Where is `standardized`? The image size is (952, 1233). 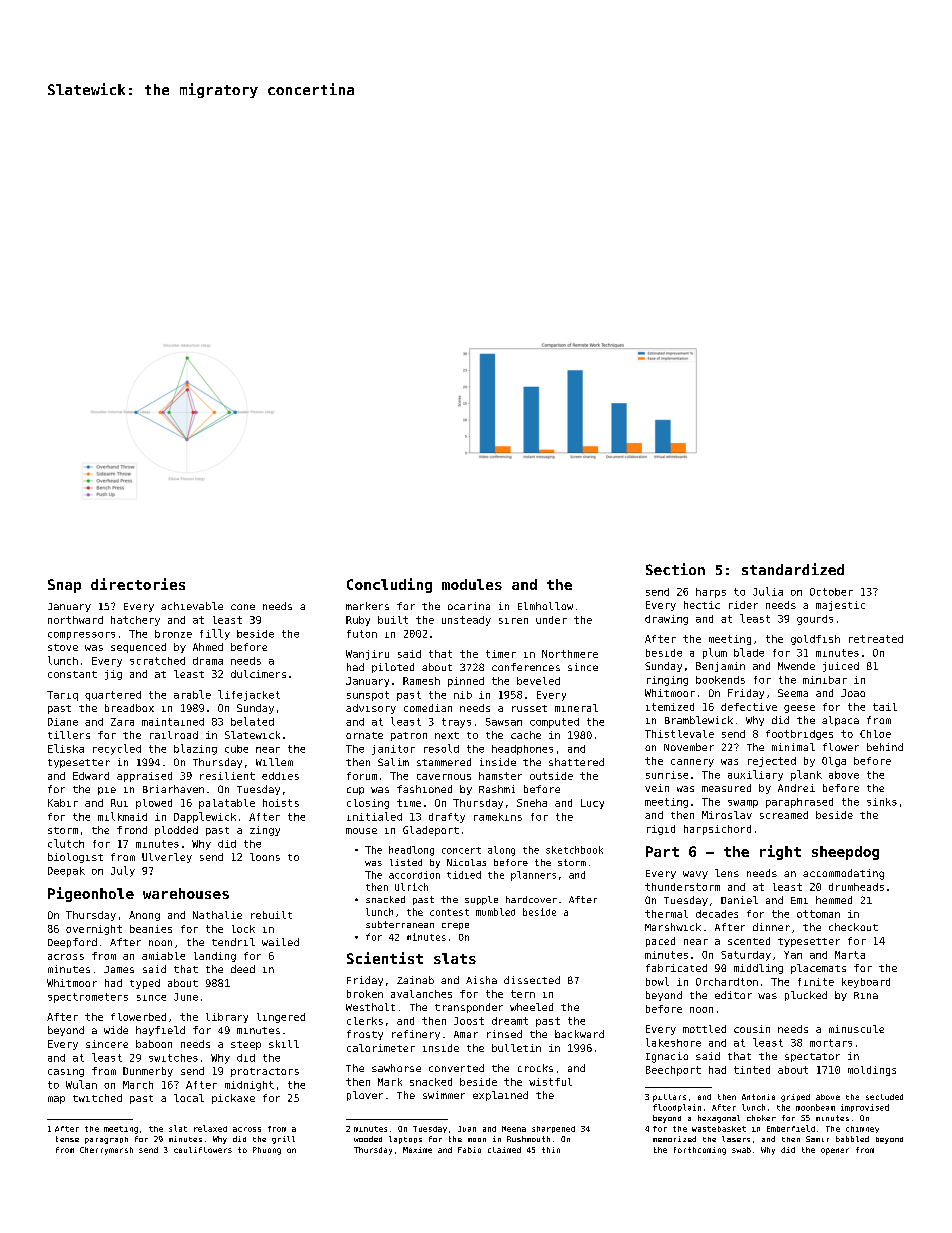 standardized is located at coordinates (793, 569).
